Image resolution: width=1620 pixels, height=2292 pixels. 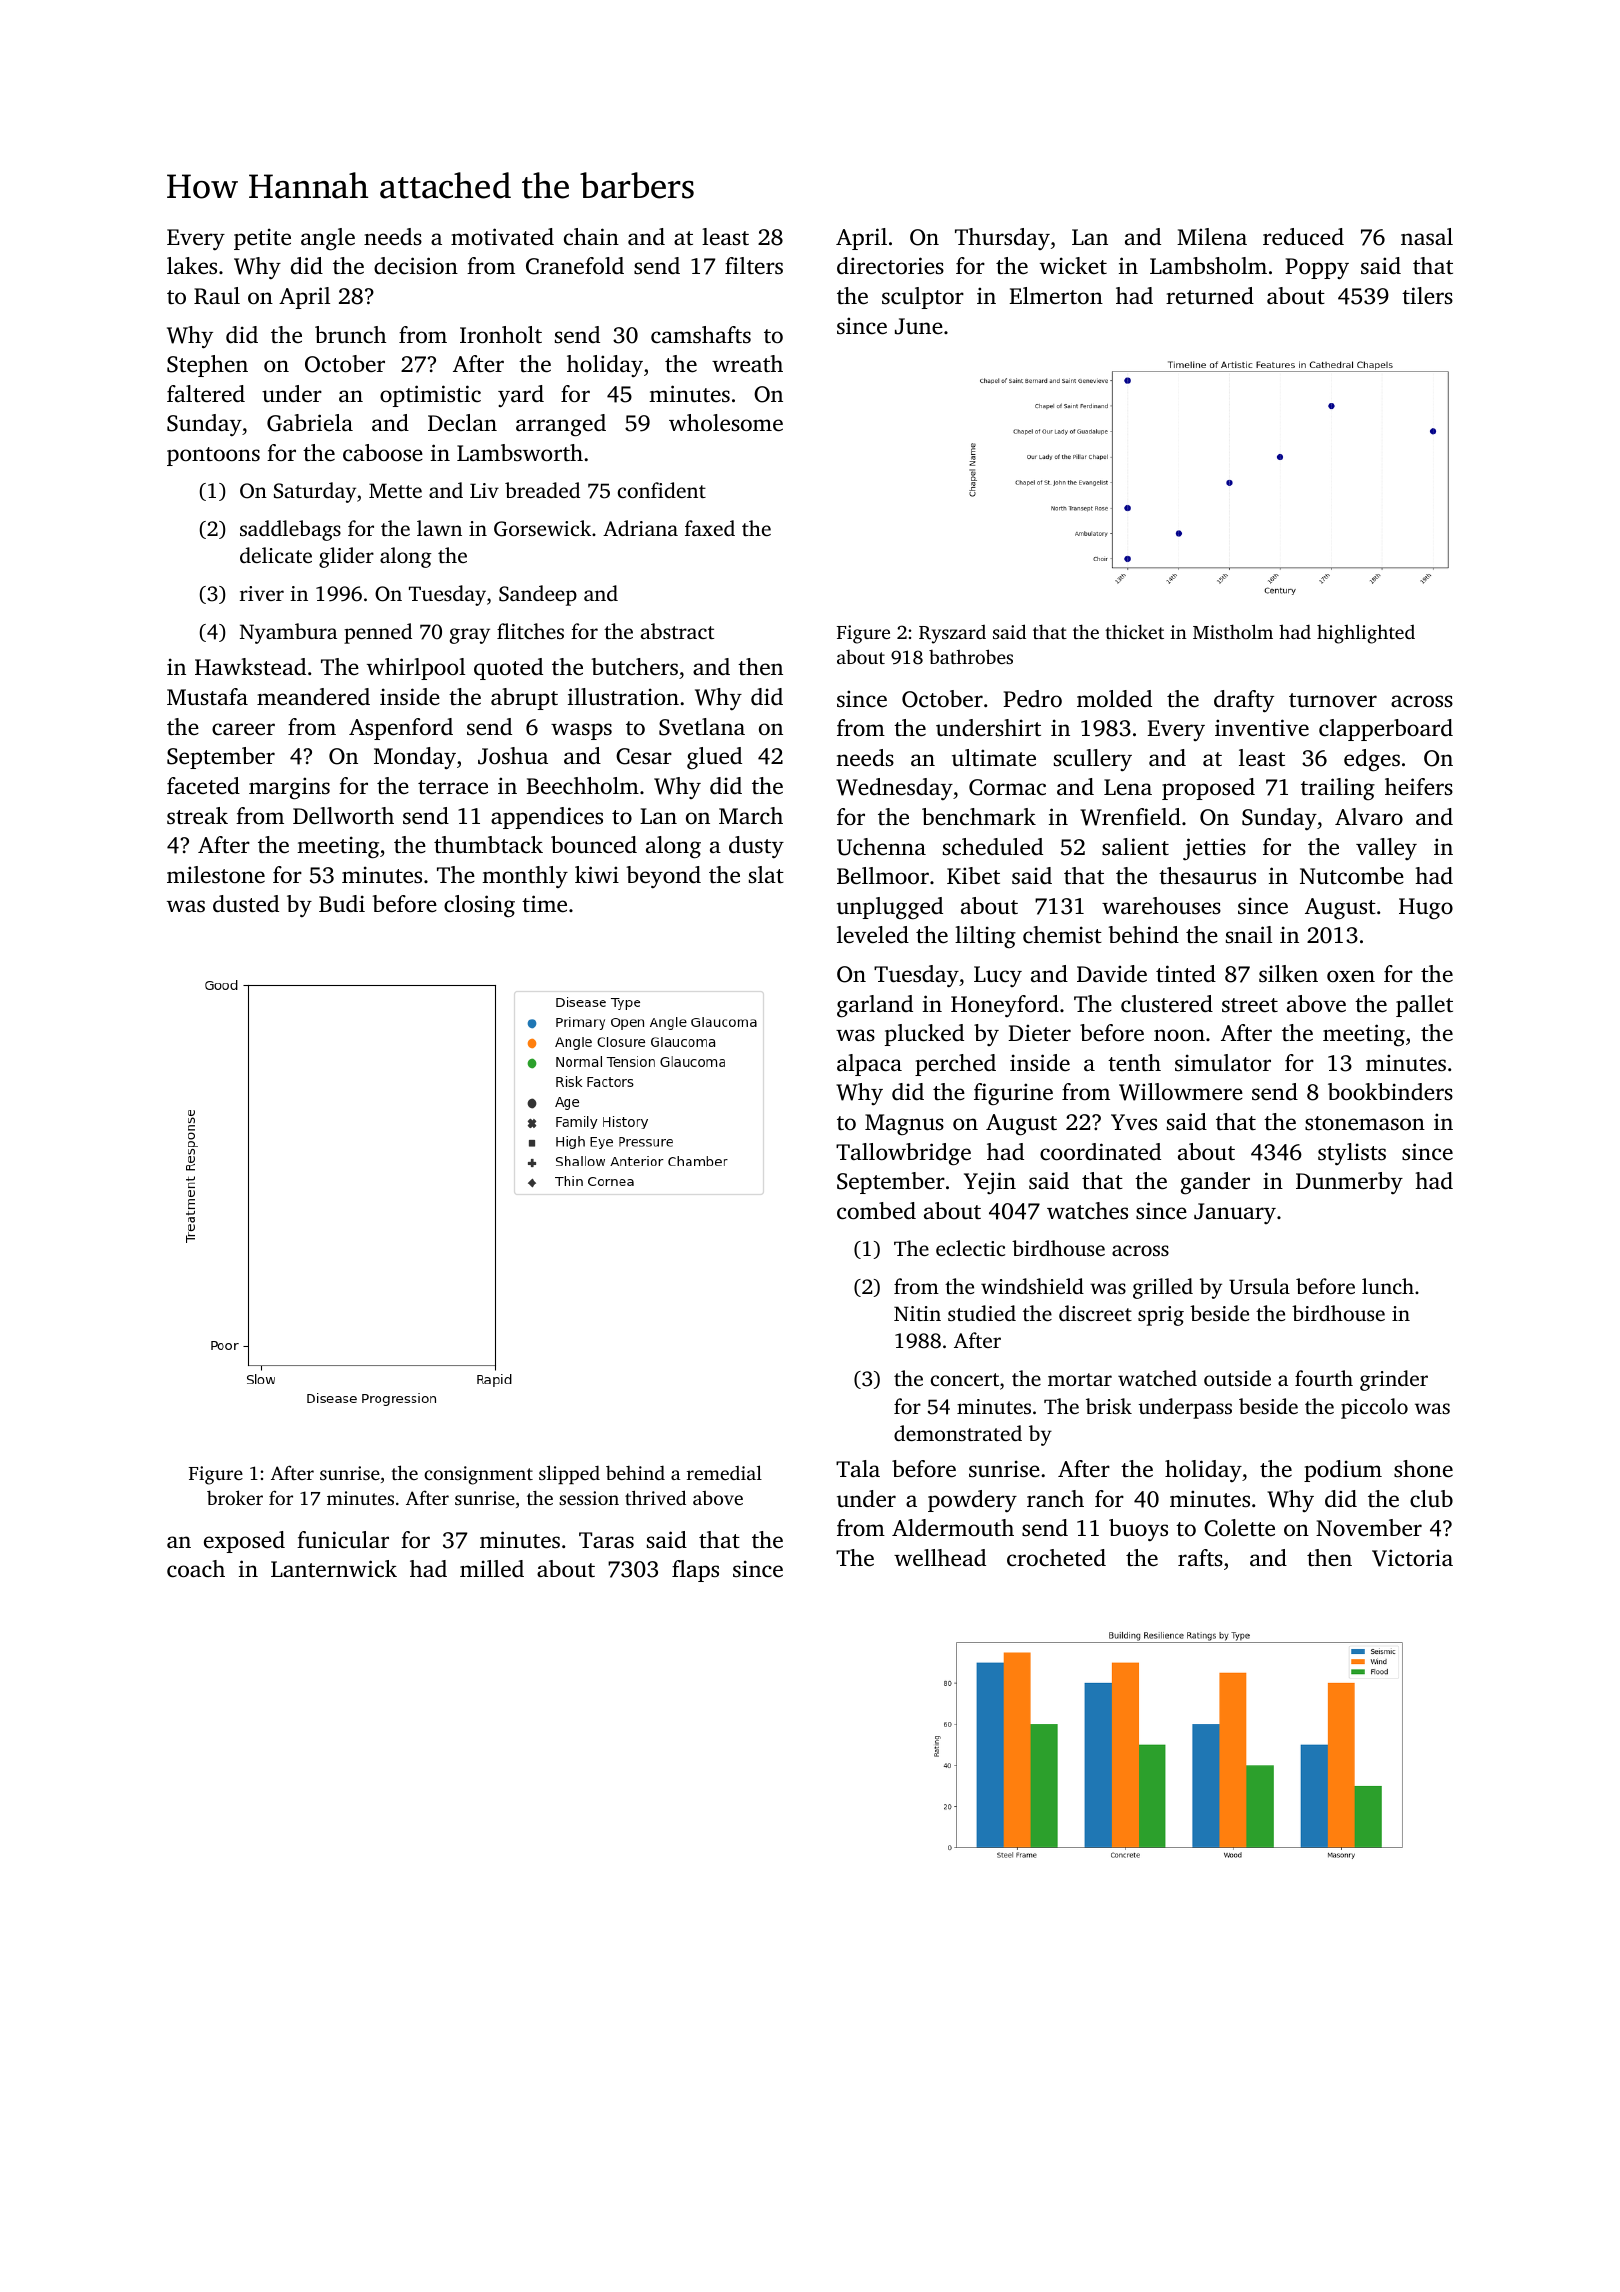 What do you see at coordinates (695, 1571) in the screenshot?
I see `flaps` at bounding box center [695, 1571].
